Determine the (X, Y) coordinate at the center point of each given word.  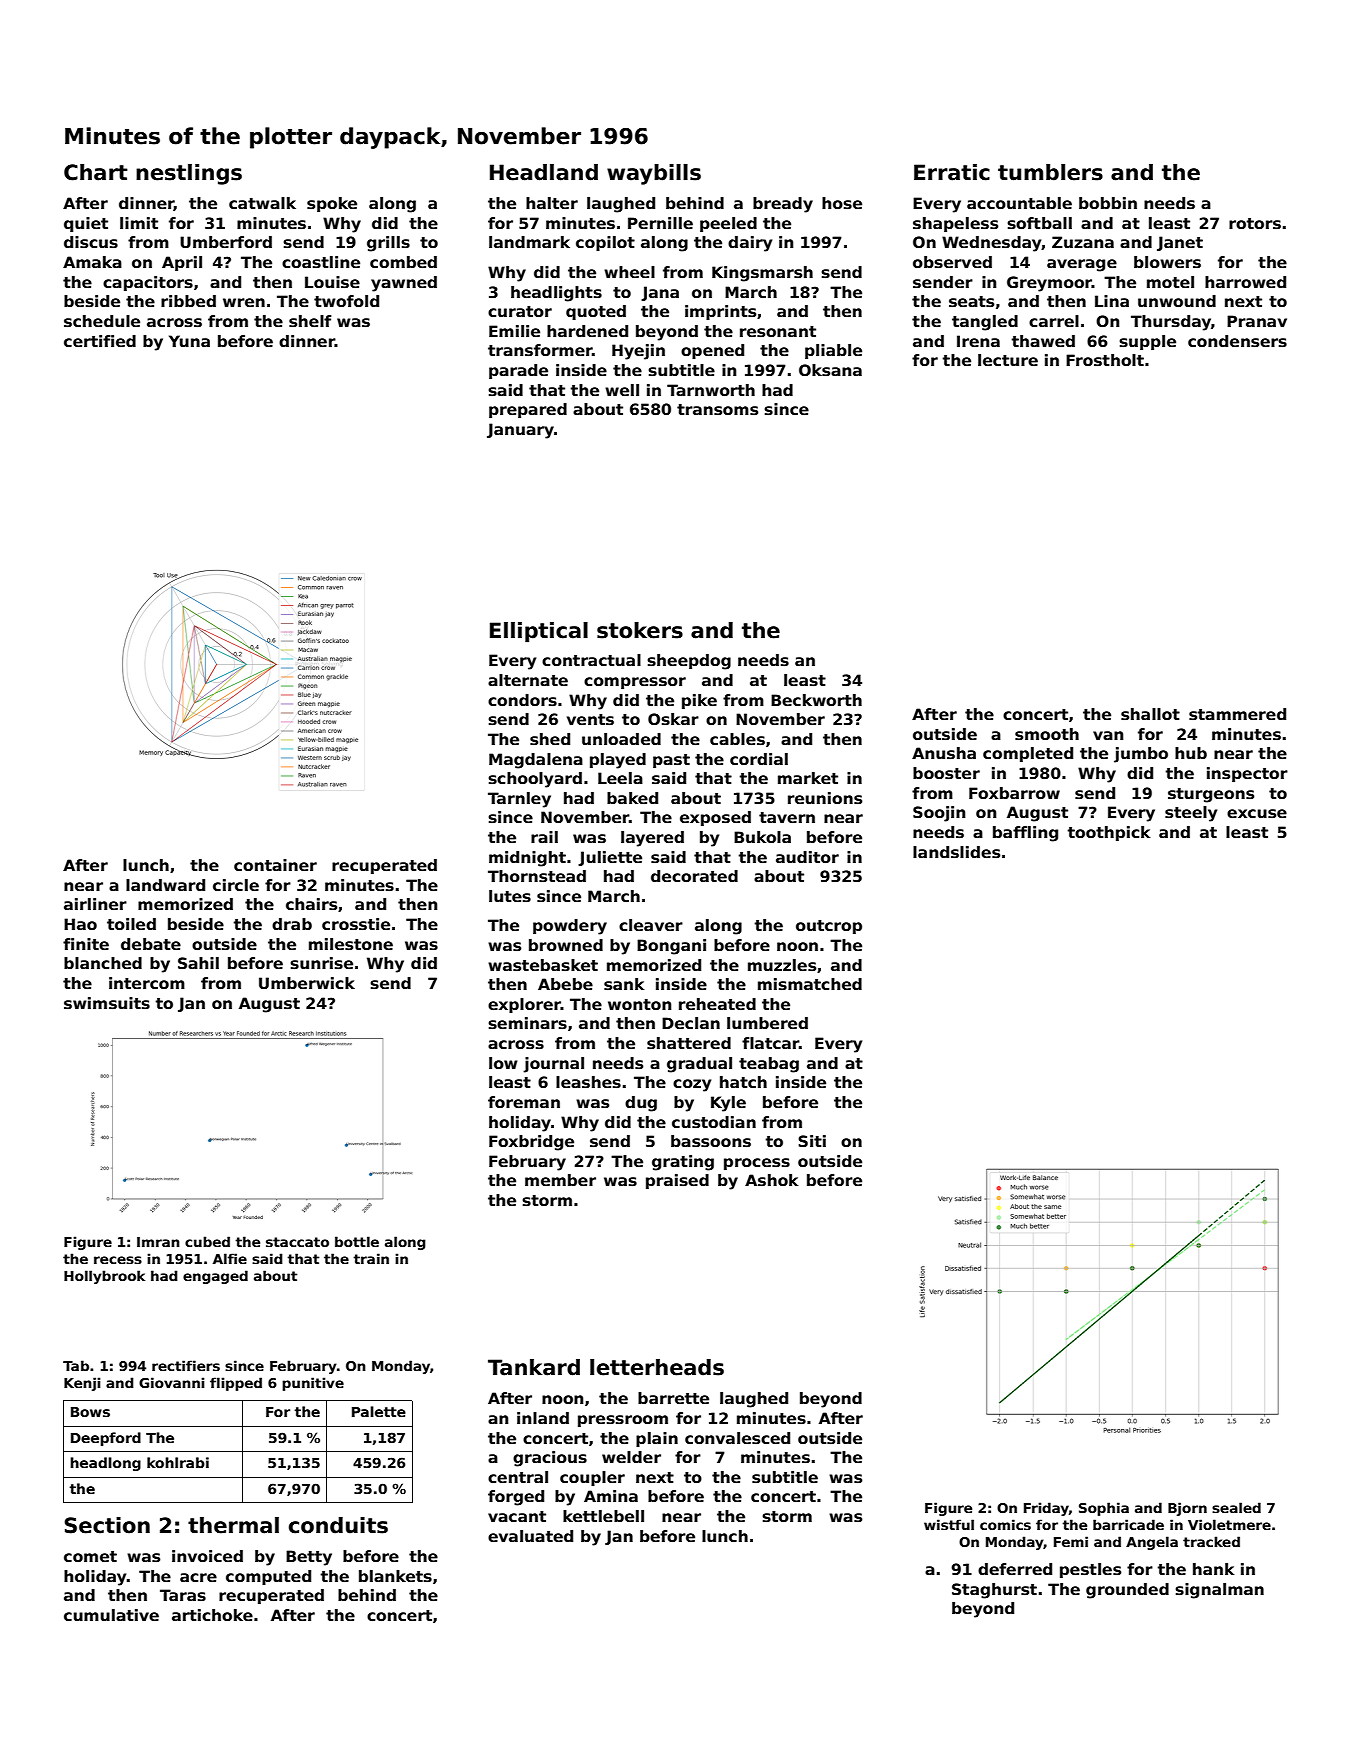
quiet (86, 224)
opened (712, 351)
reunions (825, 798)
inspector (1247, 774)
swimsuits (107, 1003)
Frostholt (1105, 360)
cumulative (111, 1615)
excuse (1257, 813)
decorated (694, 876)
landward (165, 885)
